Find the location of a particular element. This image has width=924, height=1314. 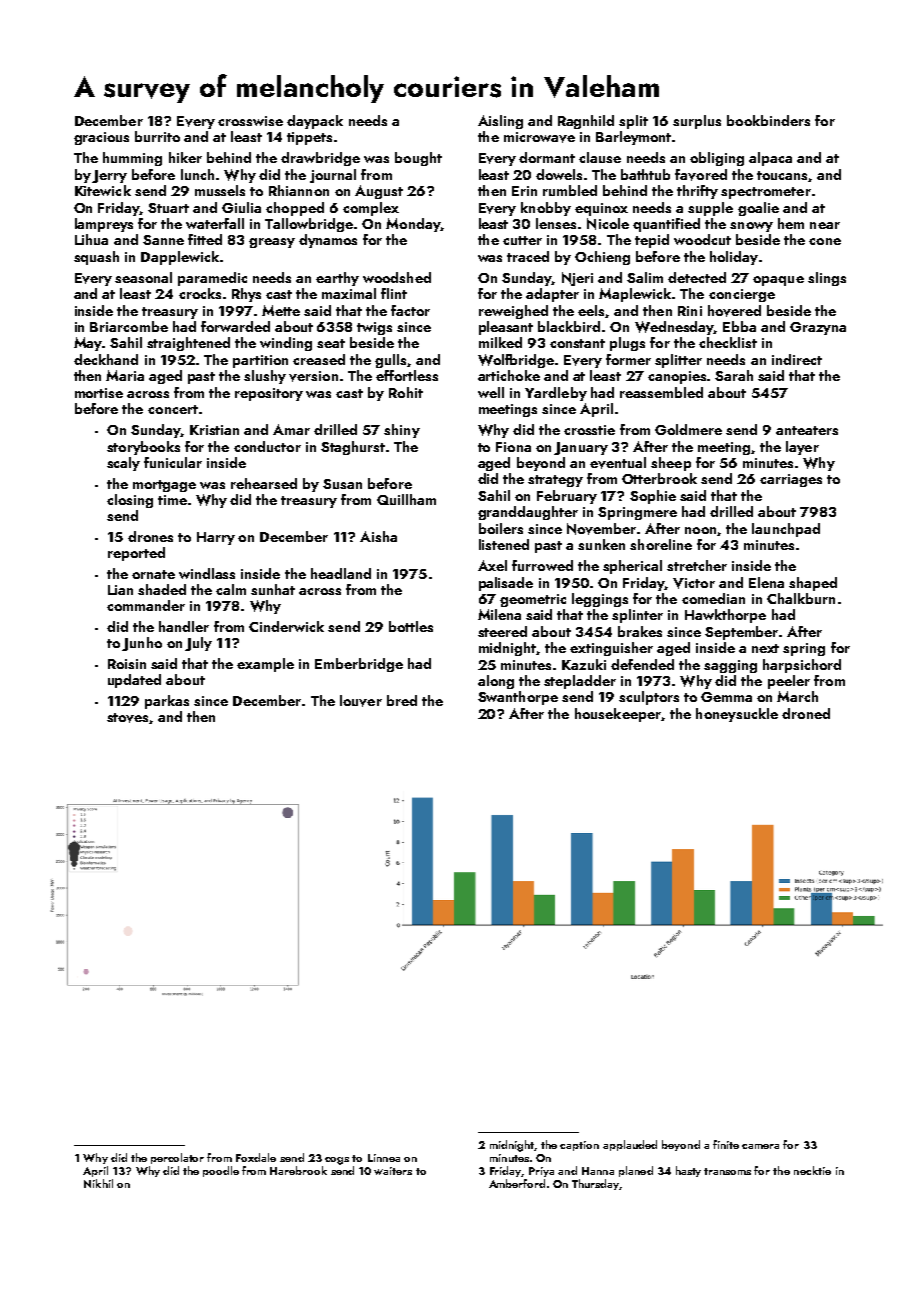

sunhat is located at coordinates (273, 589).
